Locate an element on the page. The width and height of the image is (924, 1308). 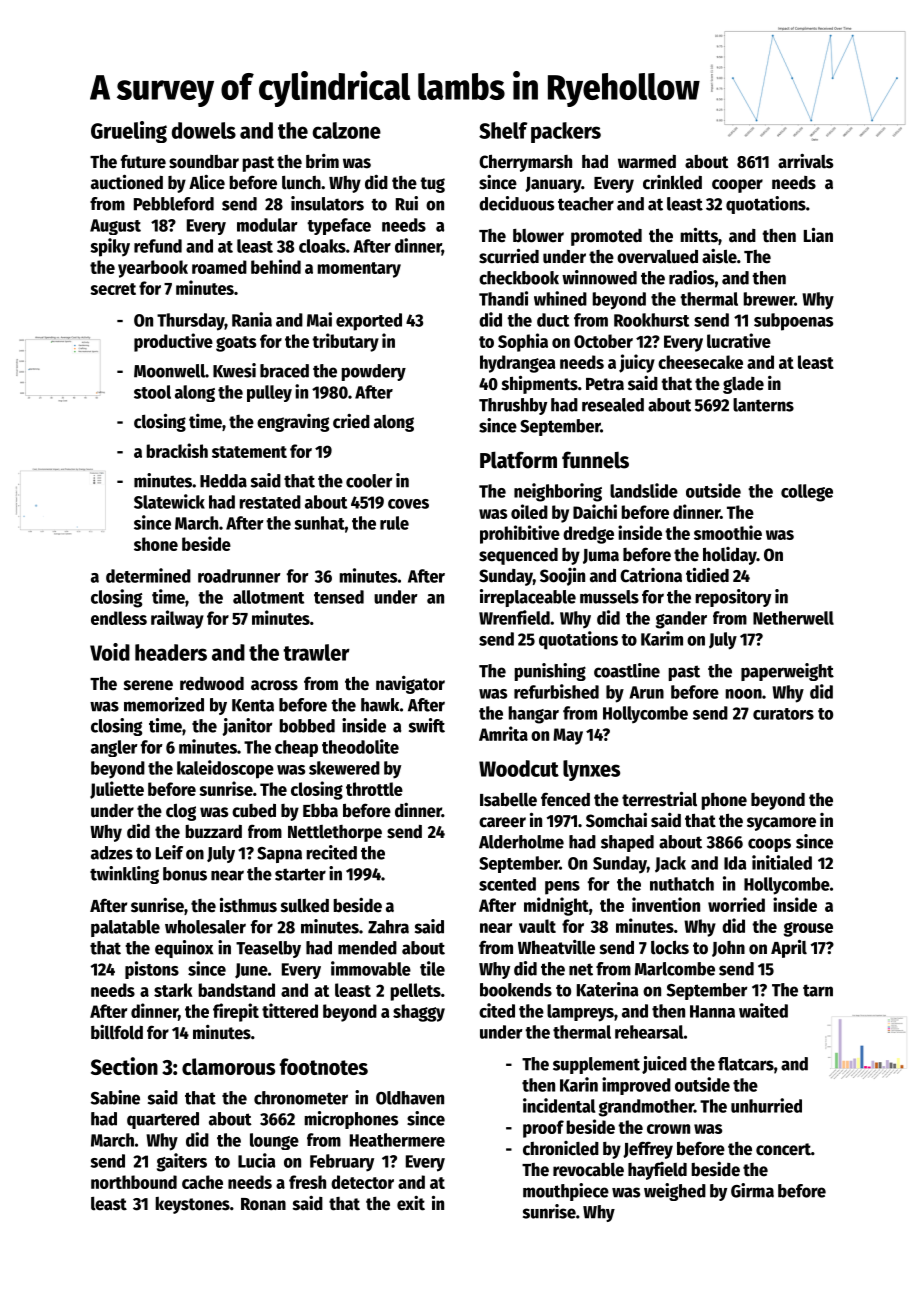
engraving is located at coordinates (293, 423).
